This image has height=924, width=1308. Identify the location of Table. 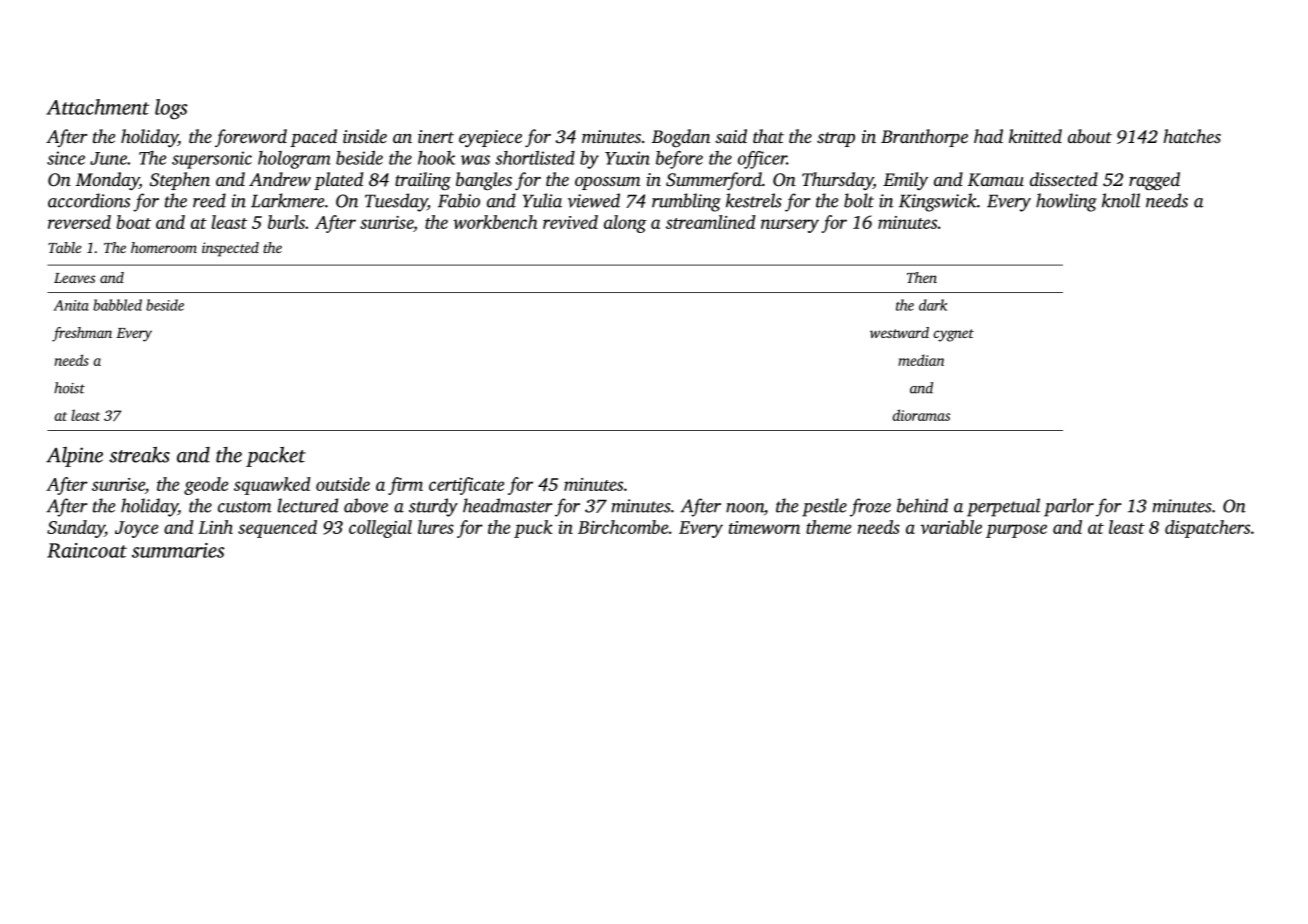
(64, 247).
